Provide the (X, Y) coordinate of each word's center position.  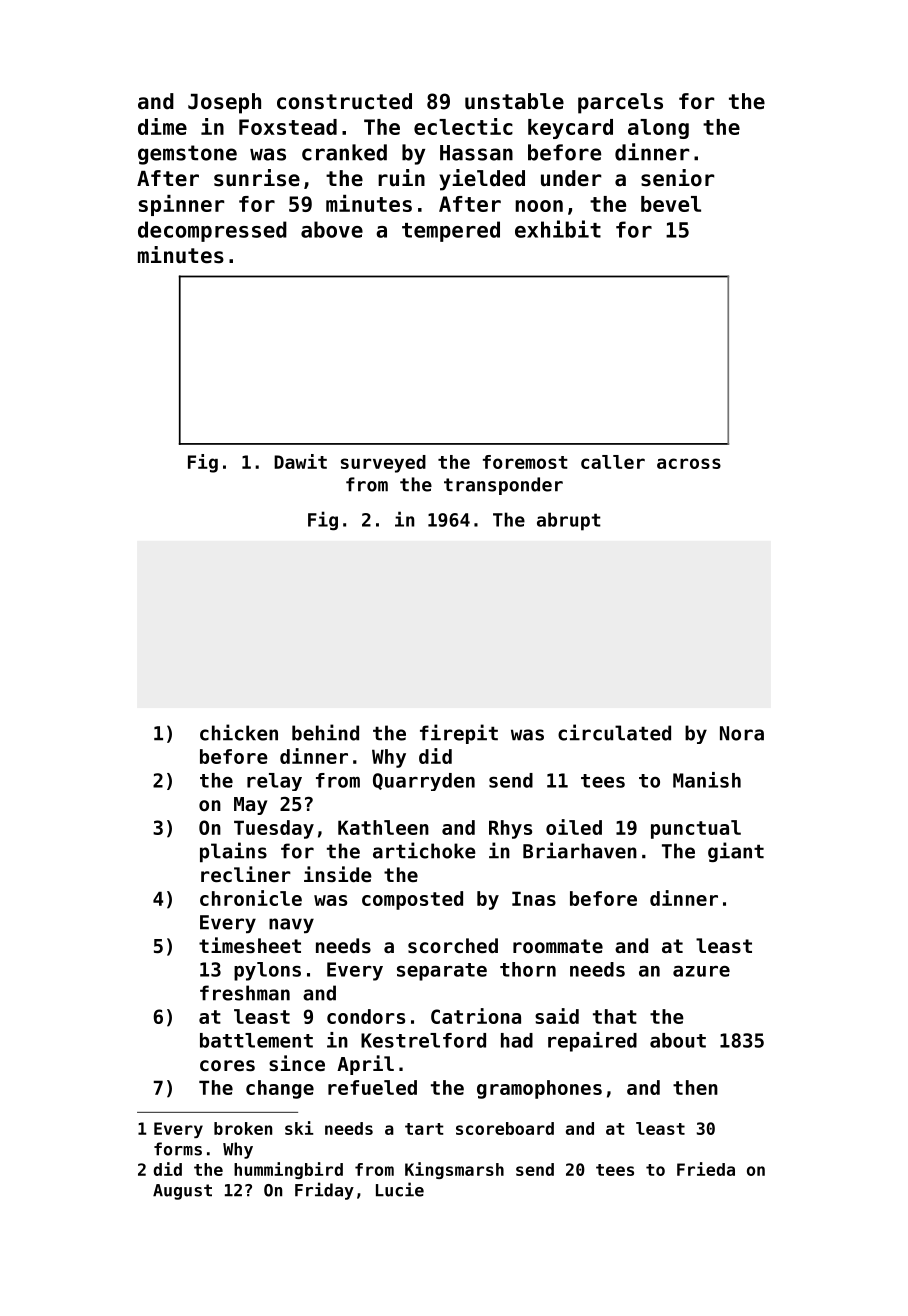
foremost (525, 462)
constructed (344, 101)
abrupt (569, 521)
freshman (245, 993)
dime (162, 126)
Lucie (400, 1189)
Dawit (300, 461)
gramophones (539, 1089)
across (689, 463)
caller (613, 462)
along (658, 129)
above (332, 229)
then (695, 1087)
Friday (324, 1191)
